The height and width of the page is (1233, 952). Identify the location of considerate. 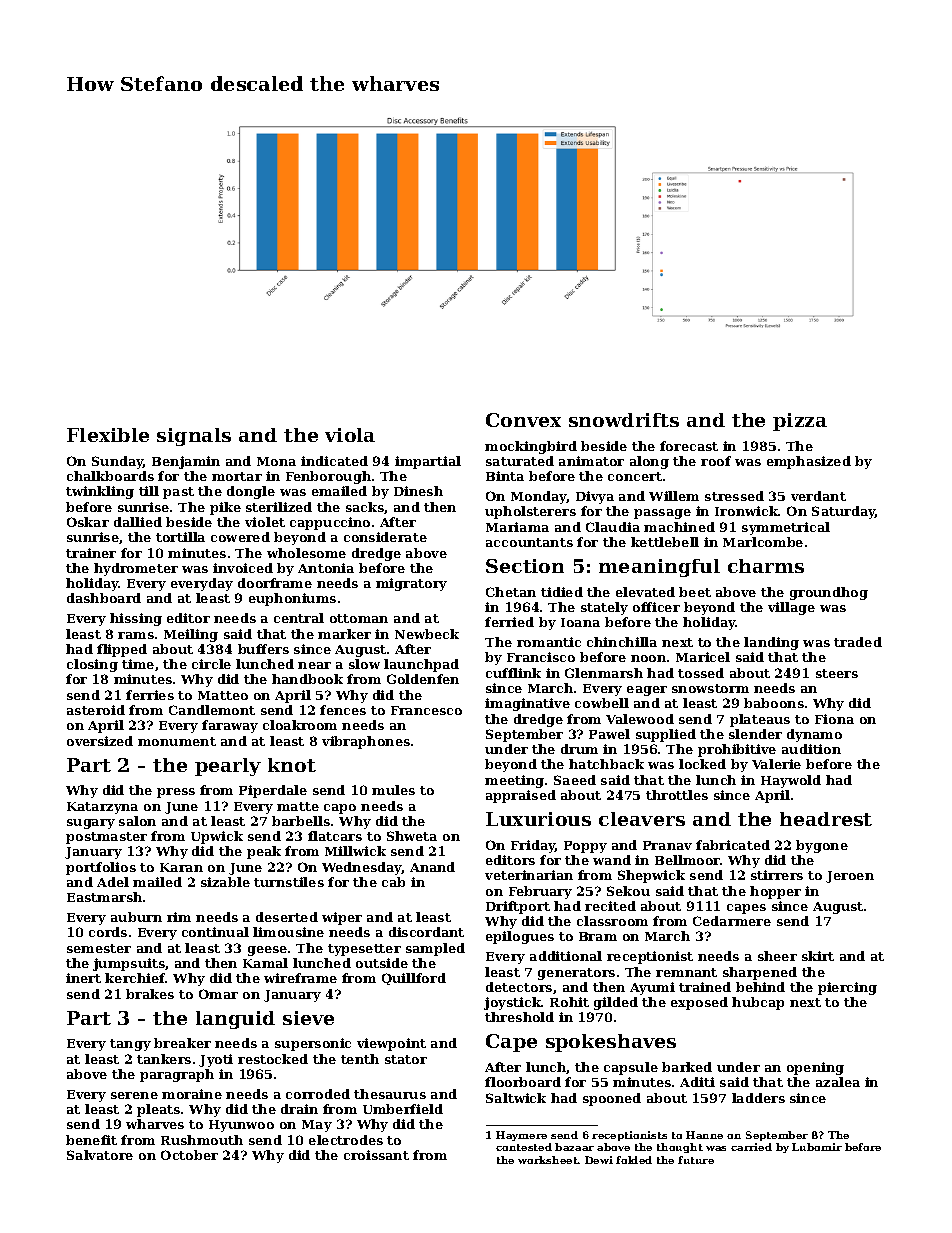
(385, 537).
